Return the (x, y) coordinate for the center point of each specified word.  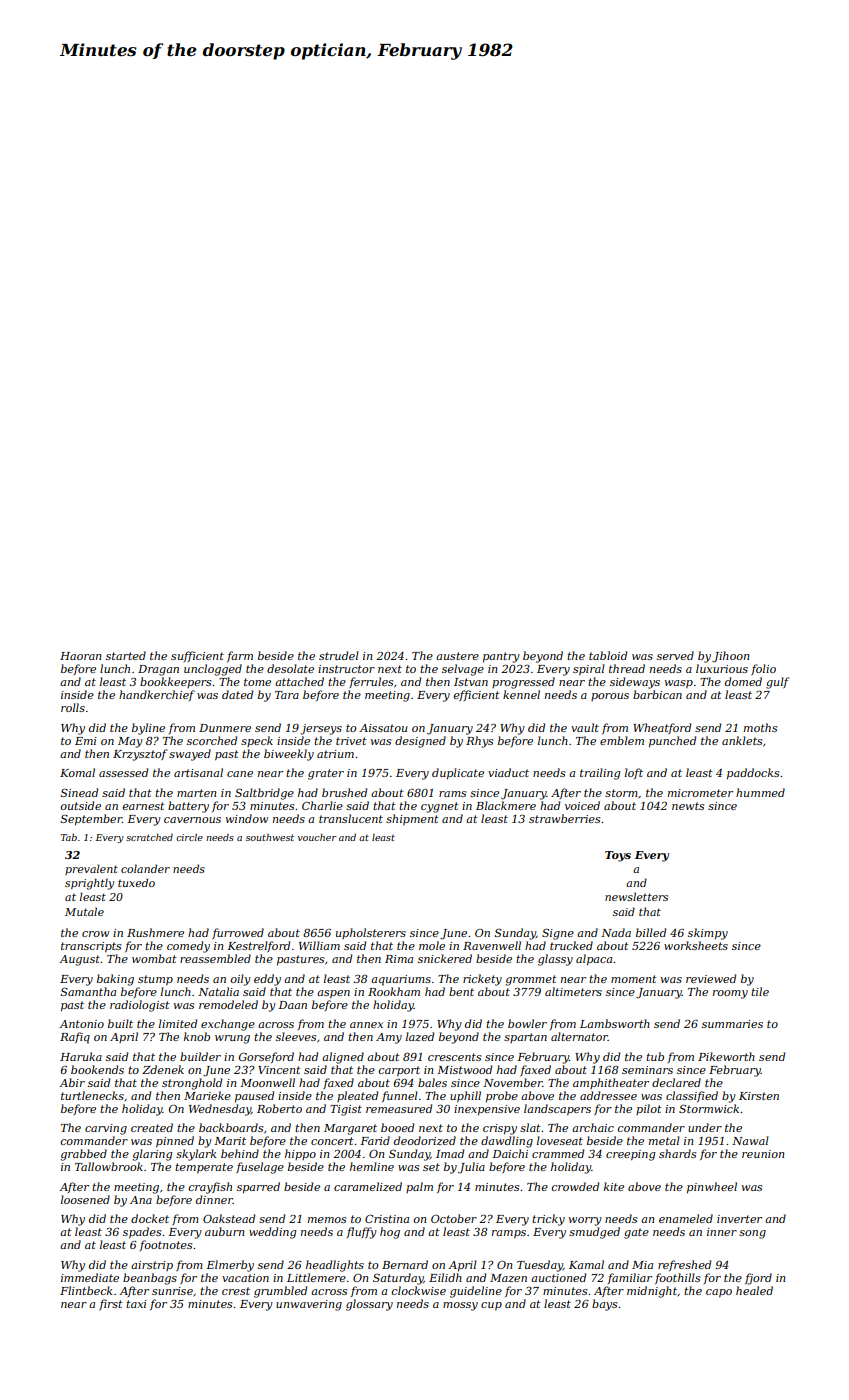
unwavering (309, 1305)
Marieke (207, 1095)
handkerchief (157, 695)
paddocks (753, 773)
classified (692, 1096)
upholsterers (371, 933)
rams (452, 794)
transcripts (91, 947)
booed (397, 1127)
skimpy (708, 934)
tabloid (608, 655)
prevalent (91, 869)
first (111, 1304)
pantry (501, 657)
